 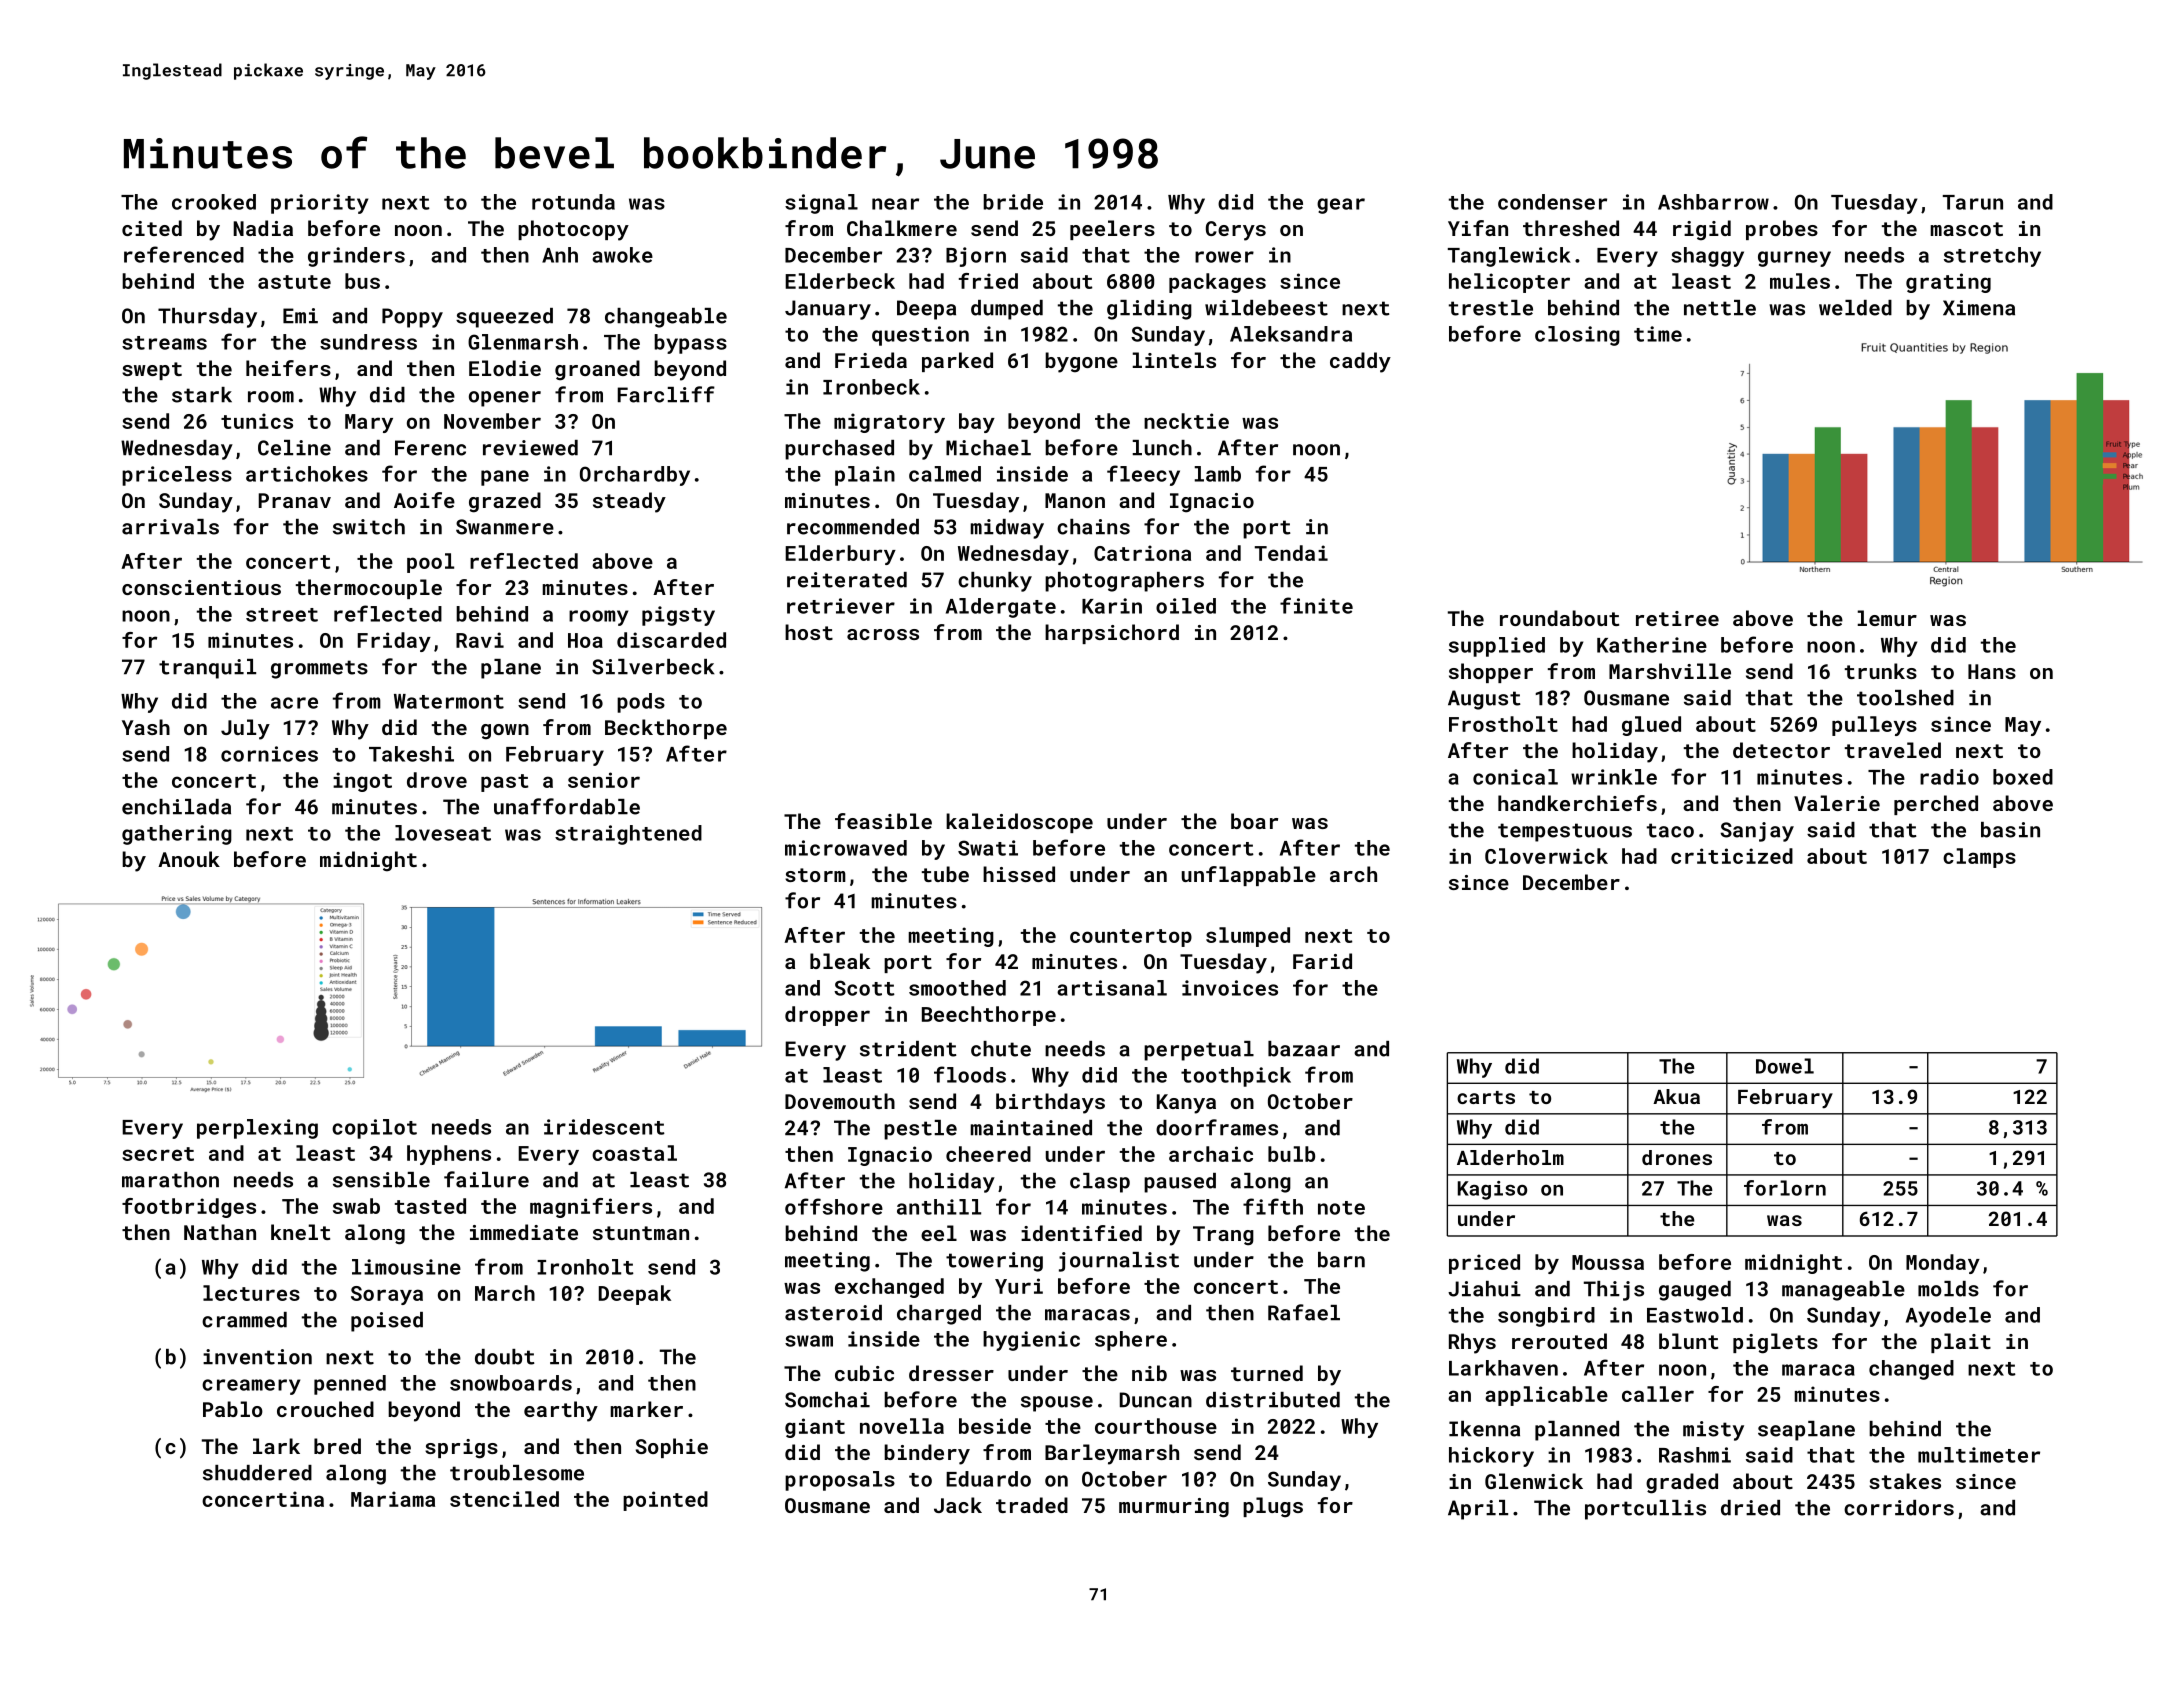 What do you see at coordinates (257, 1129) in the screenshot?
I see `perplexing` at bounding box center [257, 1129].
